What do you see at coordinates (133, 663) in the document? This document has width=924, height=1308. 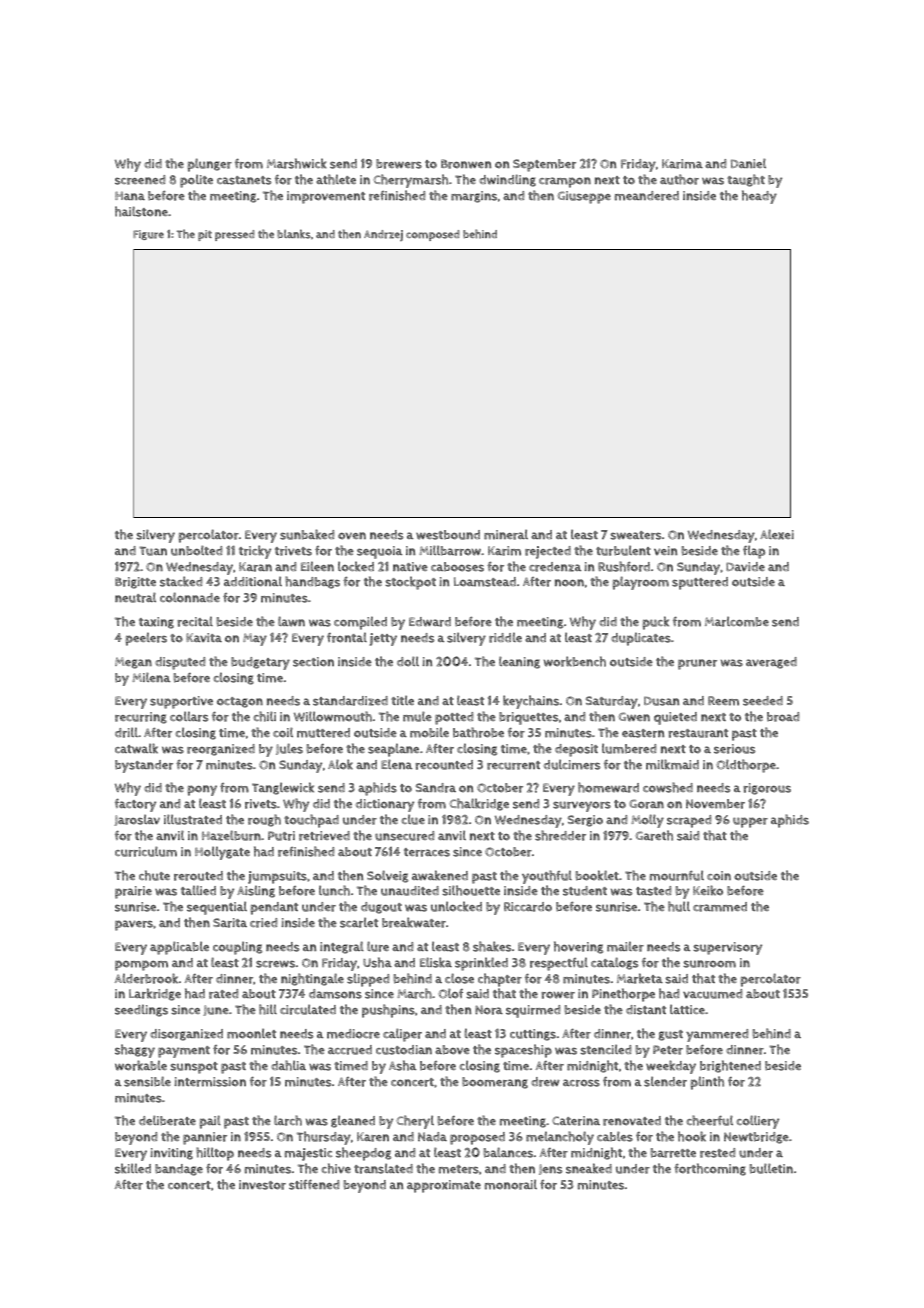 I see `Megan` at bounding box center [133, 663].
